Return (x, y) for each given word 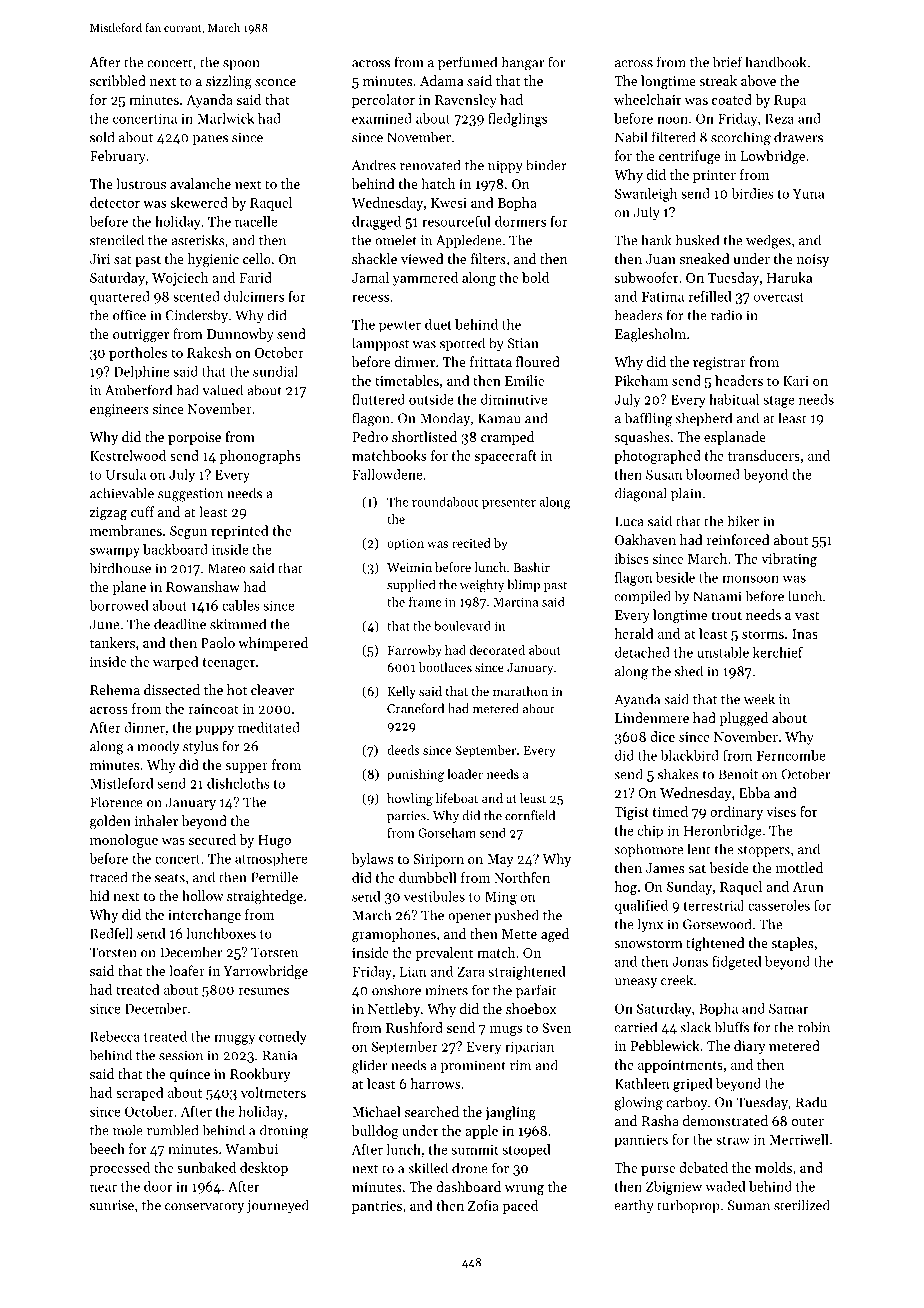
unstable (723, 652)
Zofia (483, 1205)
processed (120, 1169)
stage (779, 402)
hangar (523, 63)
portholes (138, 354)
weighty (482, 585)
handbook (775, 62)
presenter (509, 504)
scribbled (118, 80)
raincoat (213, 709)
